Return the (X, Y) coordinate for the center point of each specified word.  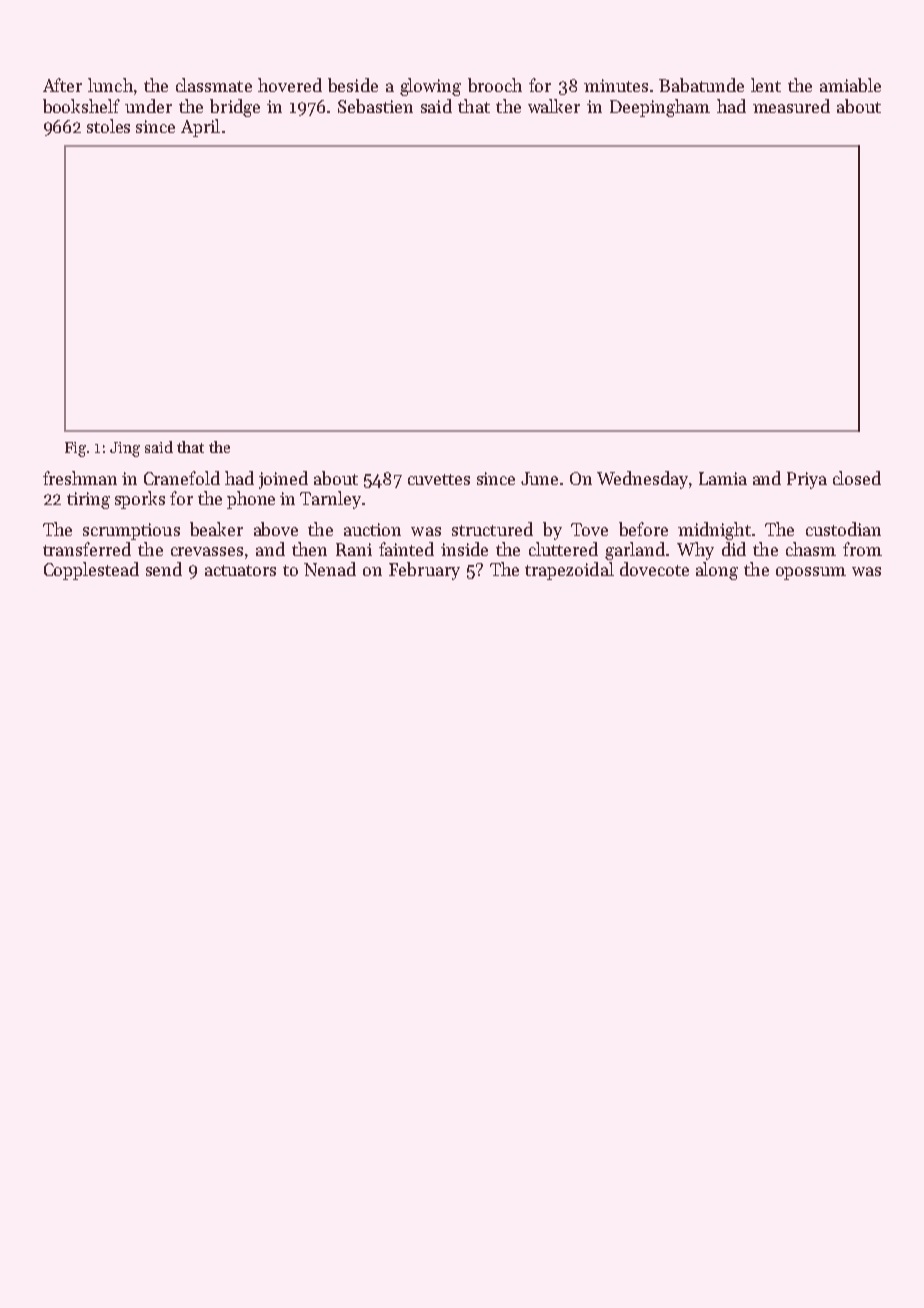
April (200, 128)
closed (857, 478)
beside (353, 85)
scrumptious (131, 531)
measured (791, 106)
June (539, 478)
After (62, 85)
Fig (75, 449)
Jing (125, 449)
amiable (850, 85)
